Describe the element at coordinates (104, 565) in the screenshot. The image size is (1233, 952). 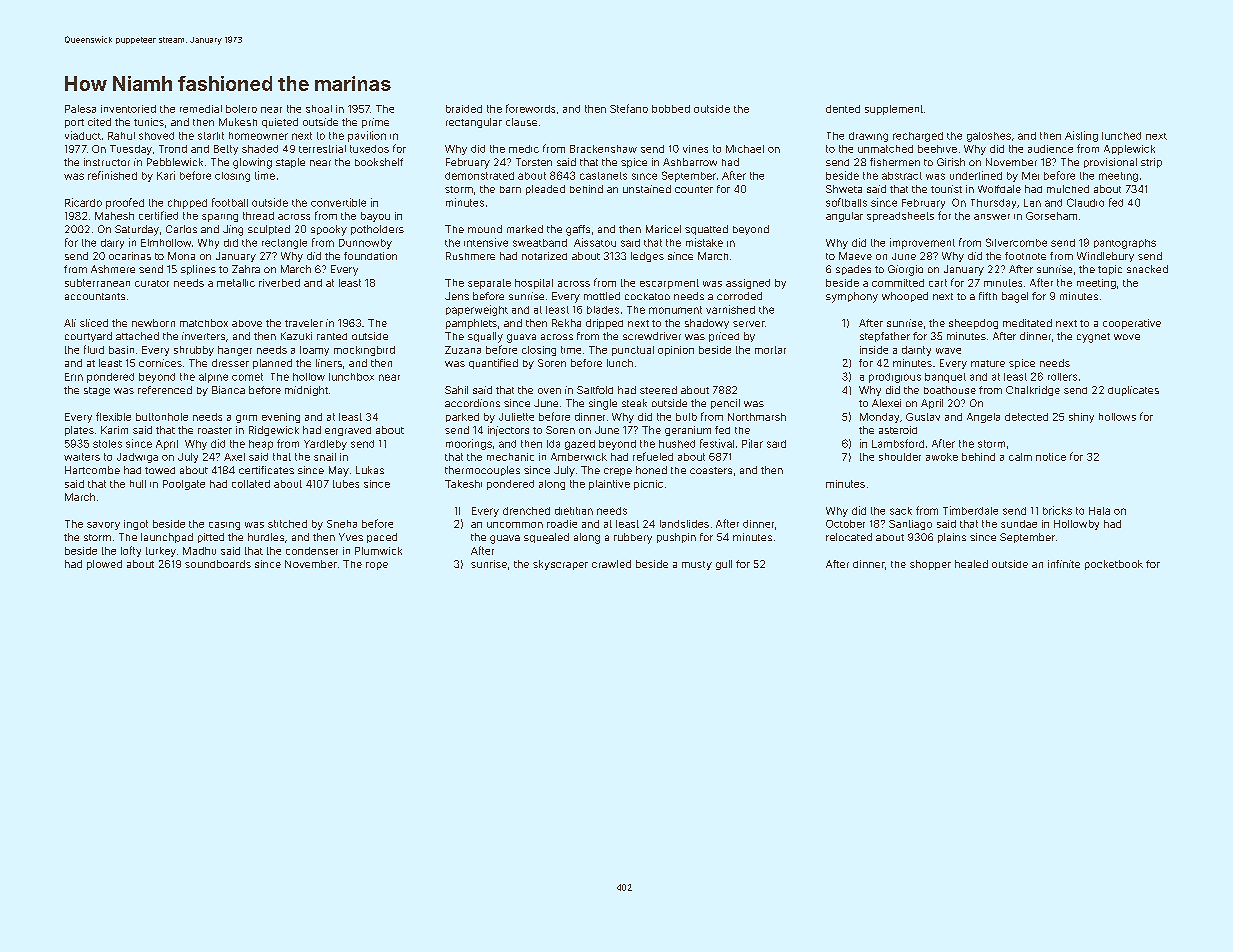
I see `plowed` at that location.
